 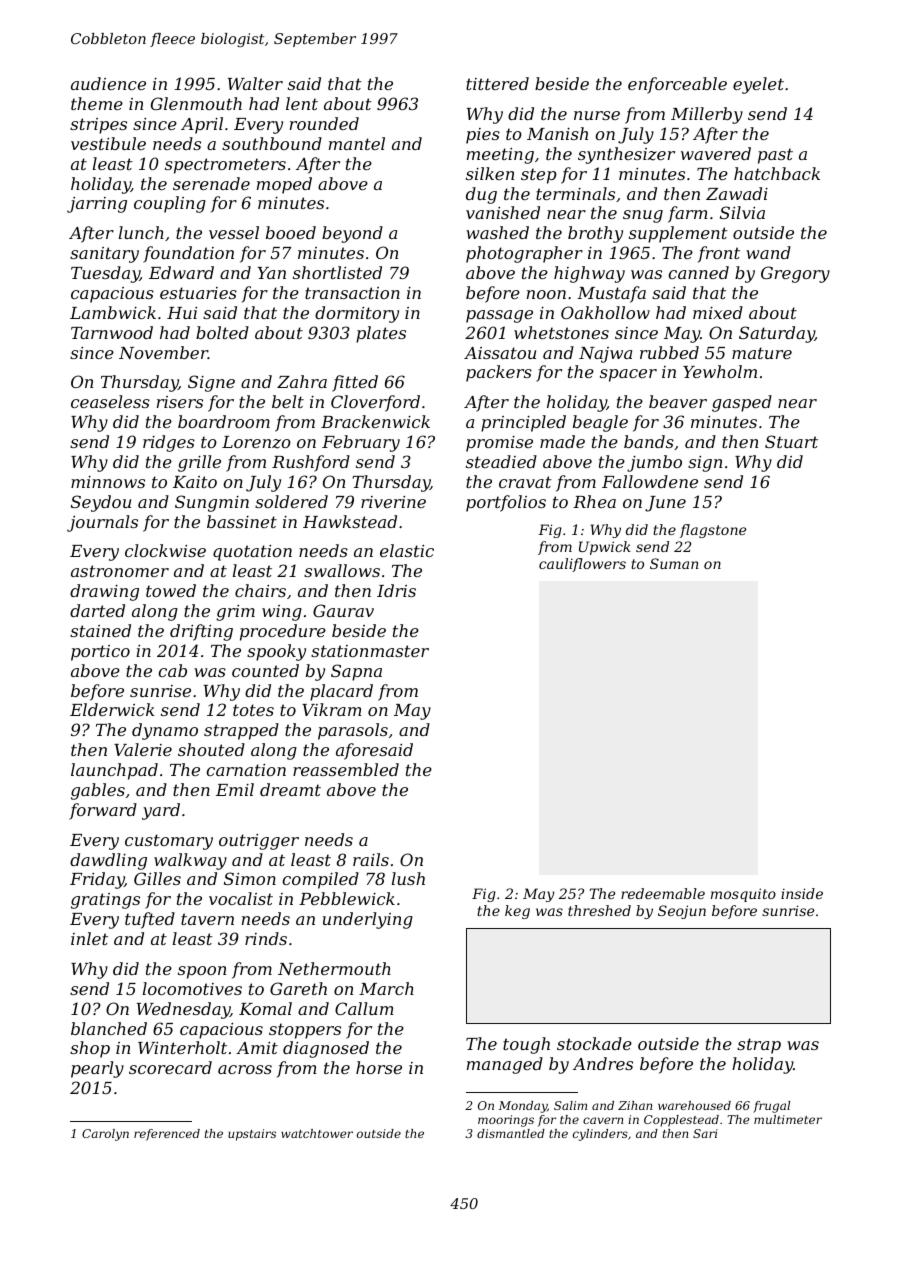 What do you see at coordinates (290, 789) in the screenshot?
I see `dreamt` at bounding box center [290, 789].
